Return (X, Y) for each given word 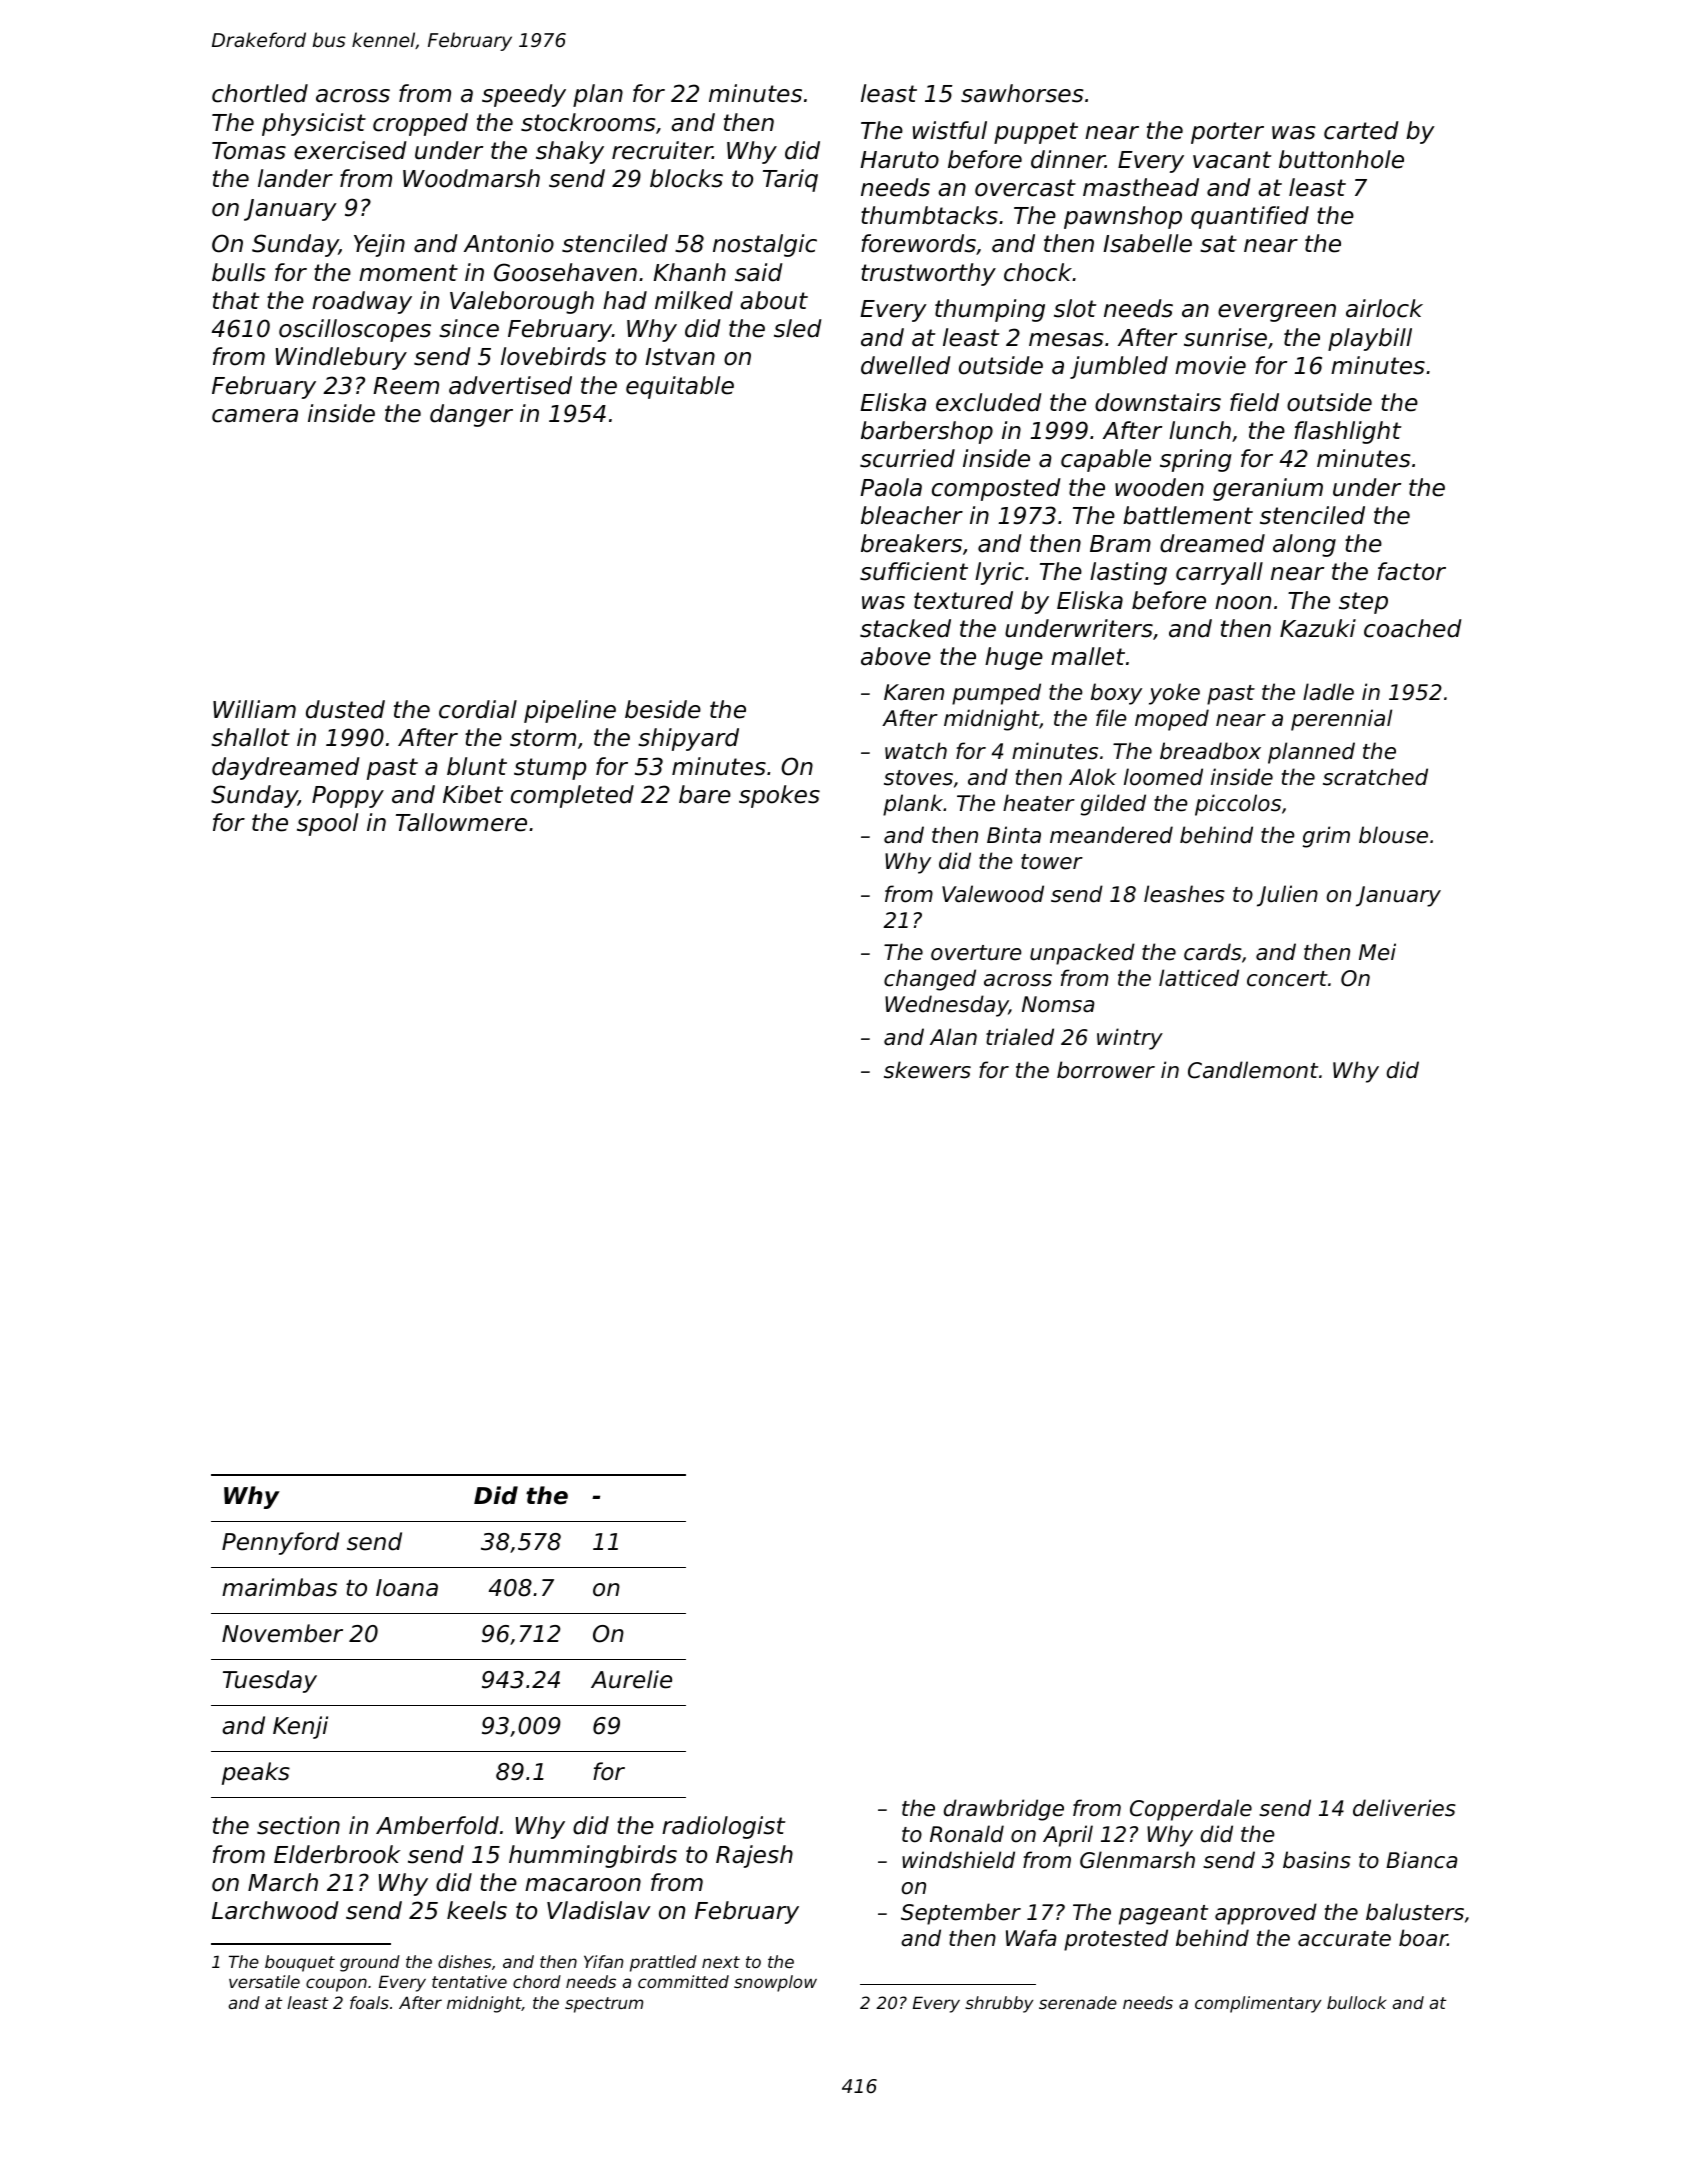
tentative (469, 1981)
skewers (927, 1070)
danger (471, 415)
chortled (260, 93)
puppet (1036, 133)
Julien (1287, 896)
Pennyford (280, 1543)
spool (327, 824)
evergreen (1277, 313)
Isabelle (1147, 243)
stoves (918, 778)
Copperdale (1191, 1810)
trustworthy (928, 274)
